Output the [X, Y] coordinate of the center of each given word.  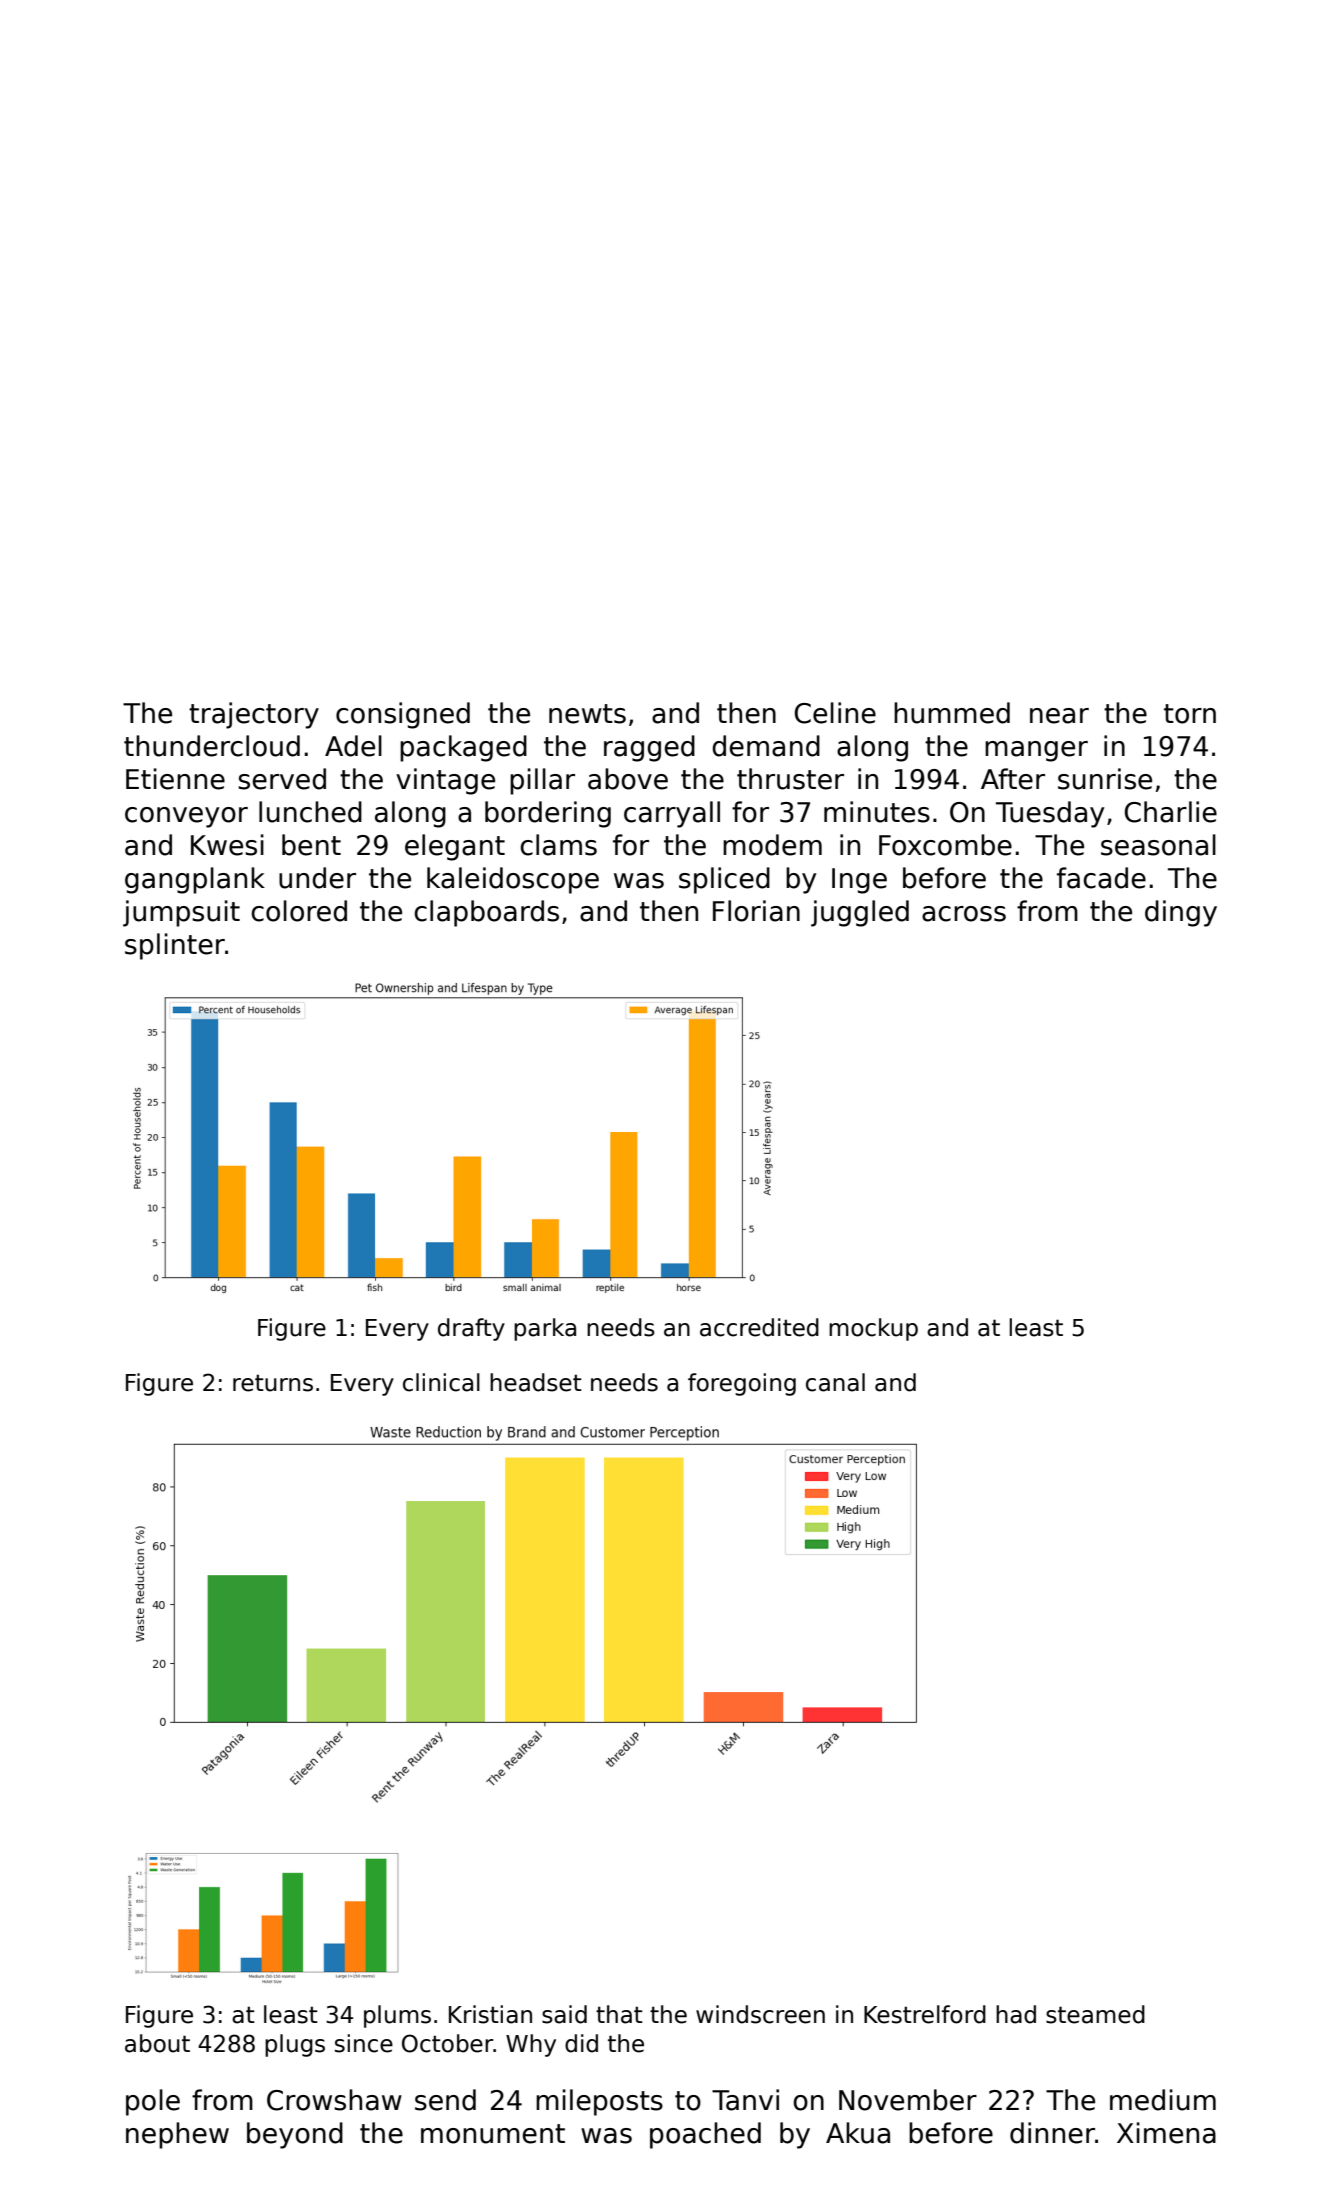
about [157, 2043]
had [1016, 2014]
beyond [295, 2135]
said [564, 2014]
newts [587, 714]
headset [536, 1382]
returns [273, 1383]
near [1059, 716]
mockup [873, 1329]
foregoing [742, 1384]
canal [835, 1382]
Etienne [175, 779]
